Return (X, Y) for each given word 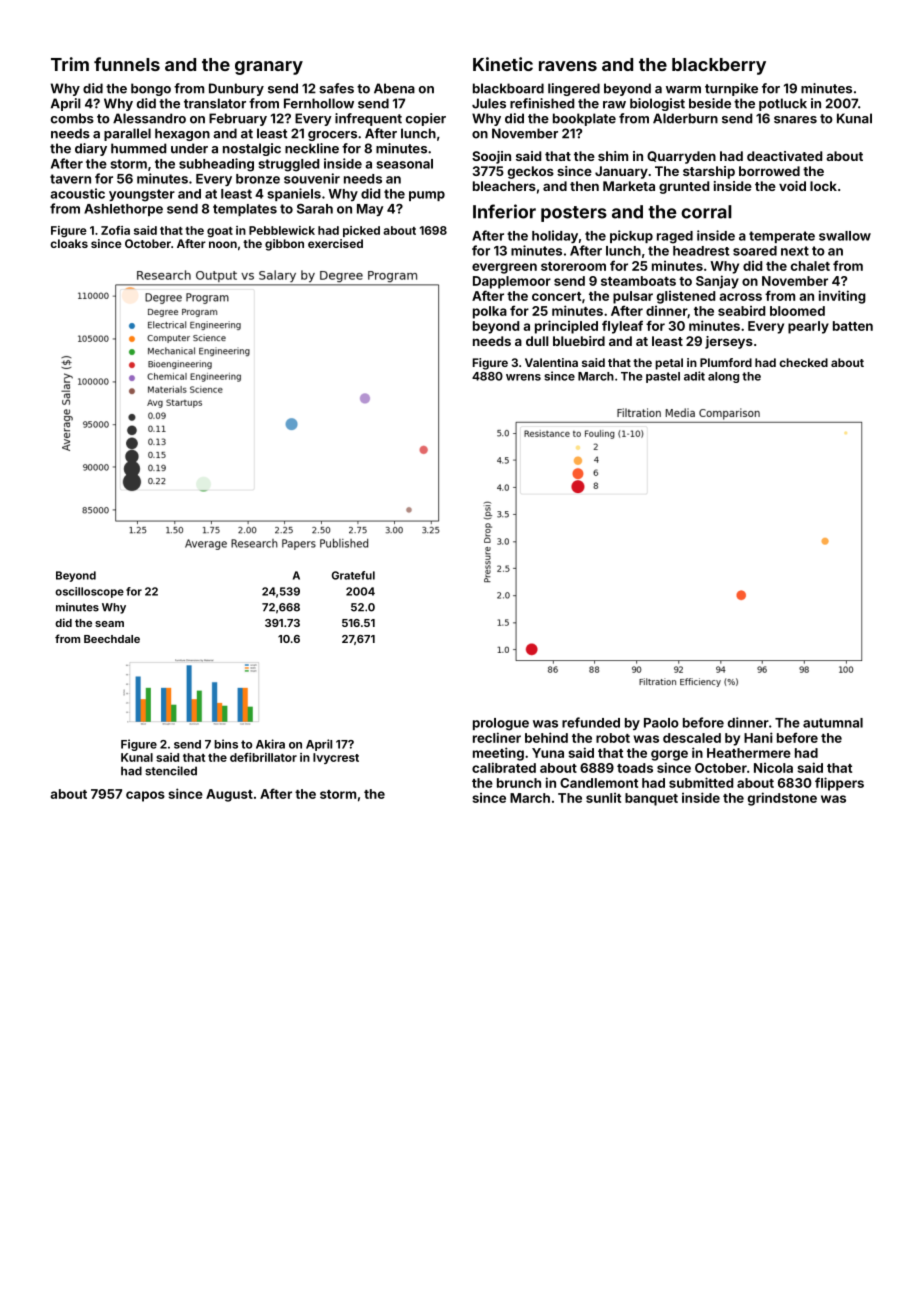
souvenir (312, 178)
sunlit (603, 798)
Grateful (353, 575)
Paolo (661, 723)
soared (755, 251)
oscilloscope (89, 592)
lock (823, 186)
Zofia (115, 230)
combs (72, 118)
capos (145, 796)
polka (490, 312)
